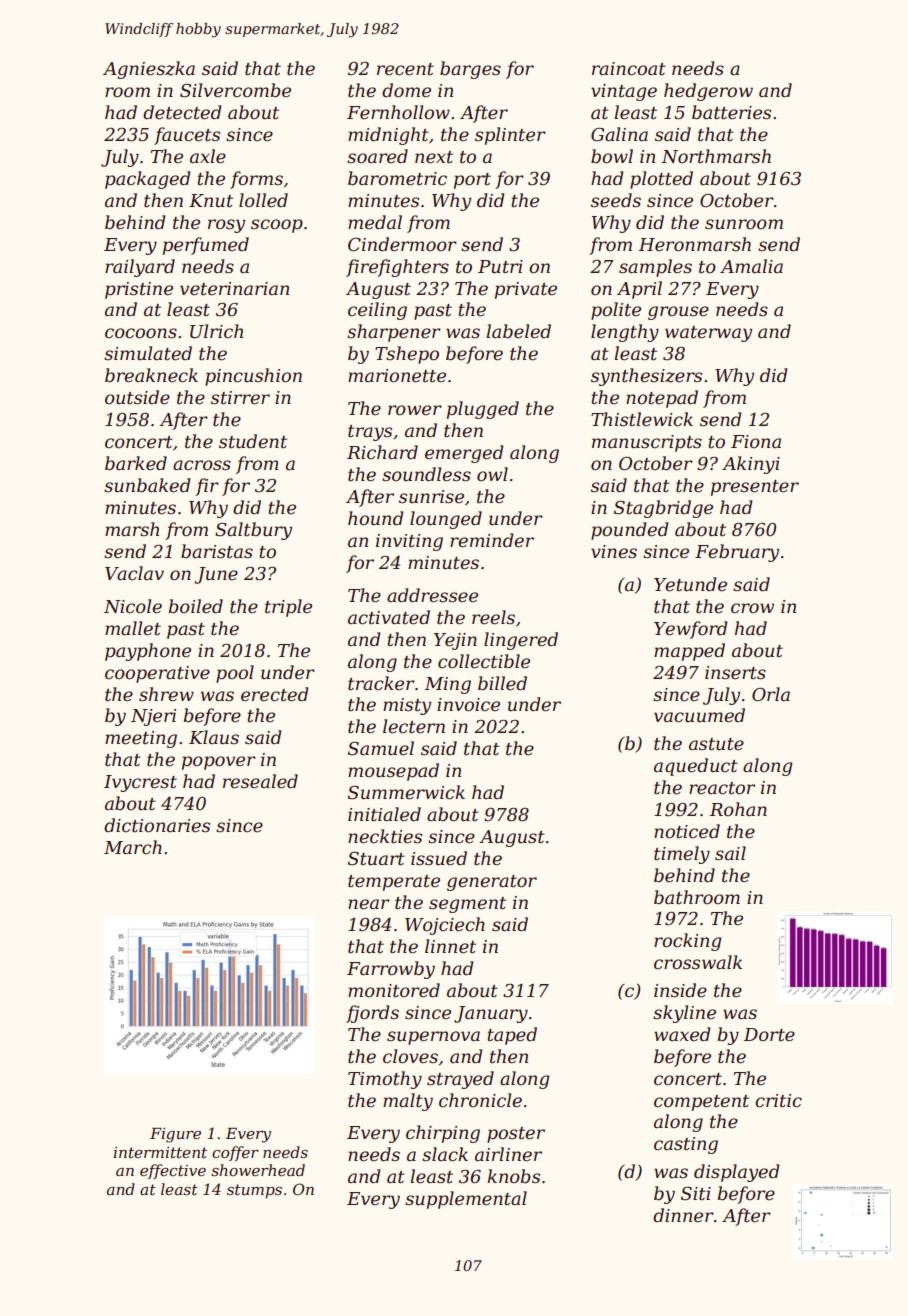 The width and height of the image is (908, 1316). I want to click on noticed, so click(687, 831).
